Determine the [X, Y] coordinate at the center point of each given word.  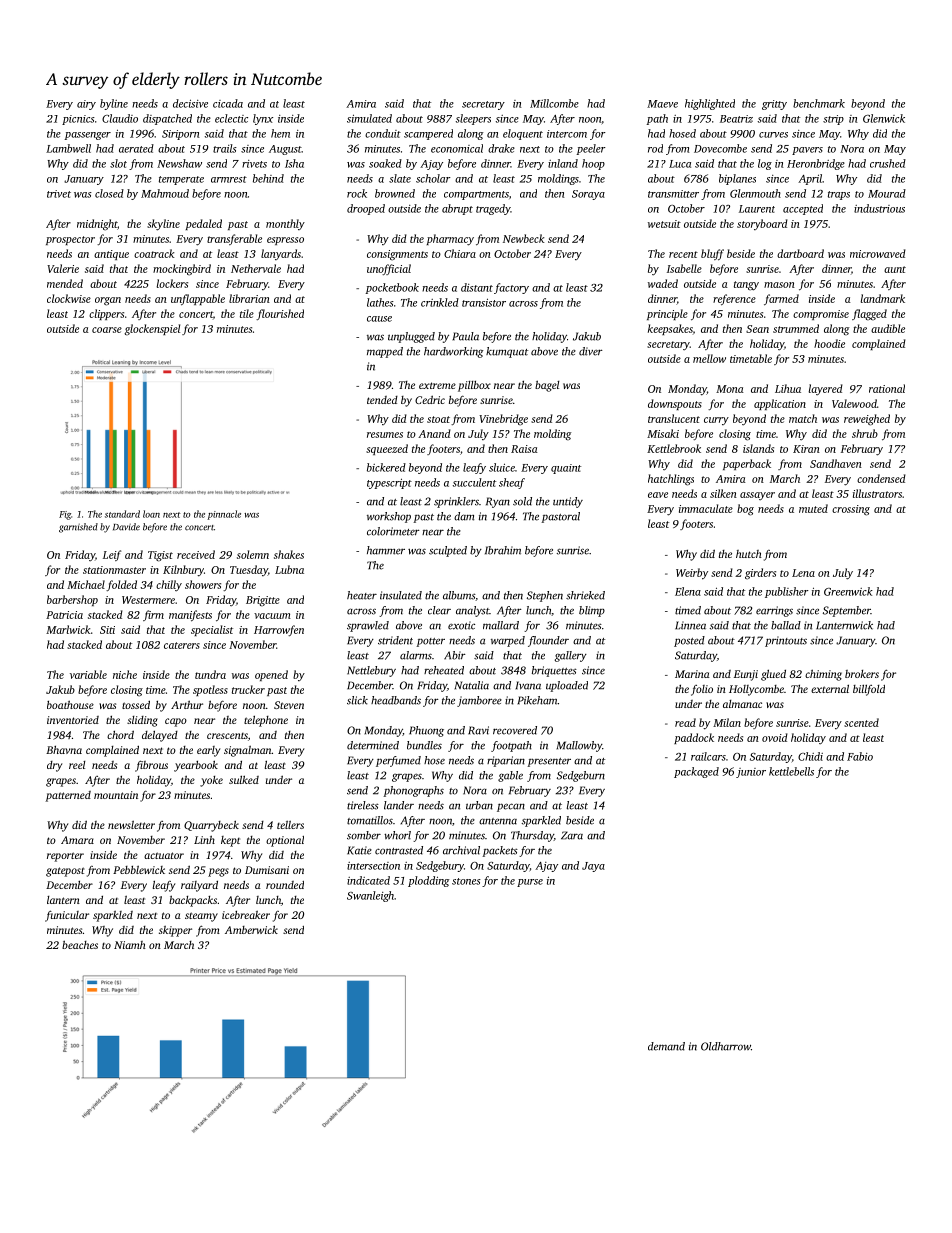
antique [111, 255]
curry [716, 421]
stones [466, 881]
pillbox [474, 386]
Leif [112, 555]
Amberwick [251, 929]
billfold [869, 690]
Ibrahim [503, 550]
